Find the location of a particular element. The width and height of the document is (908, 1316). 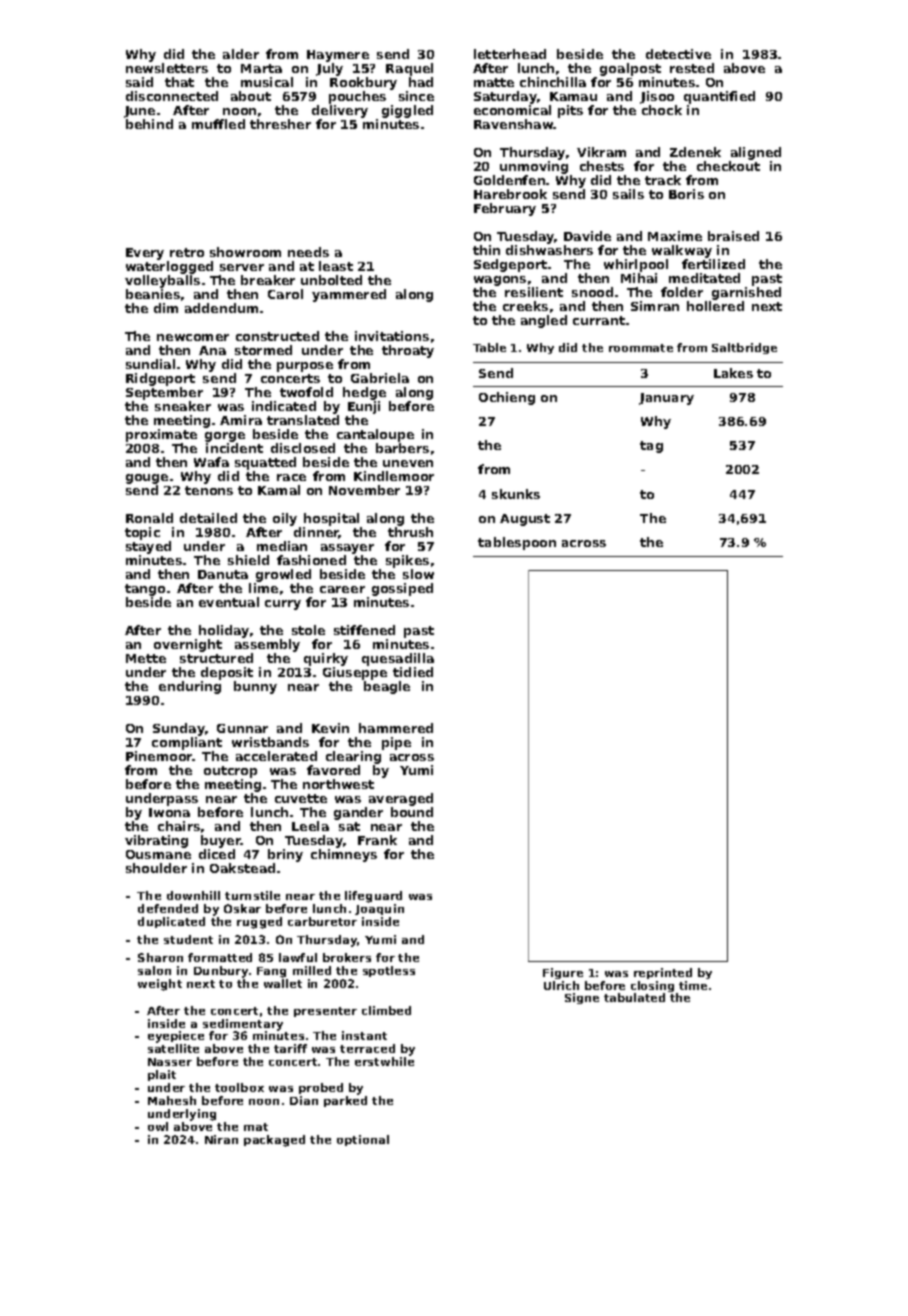

growled is located at coordinates (283, 575).
